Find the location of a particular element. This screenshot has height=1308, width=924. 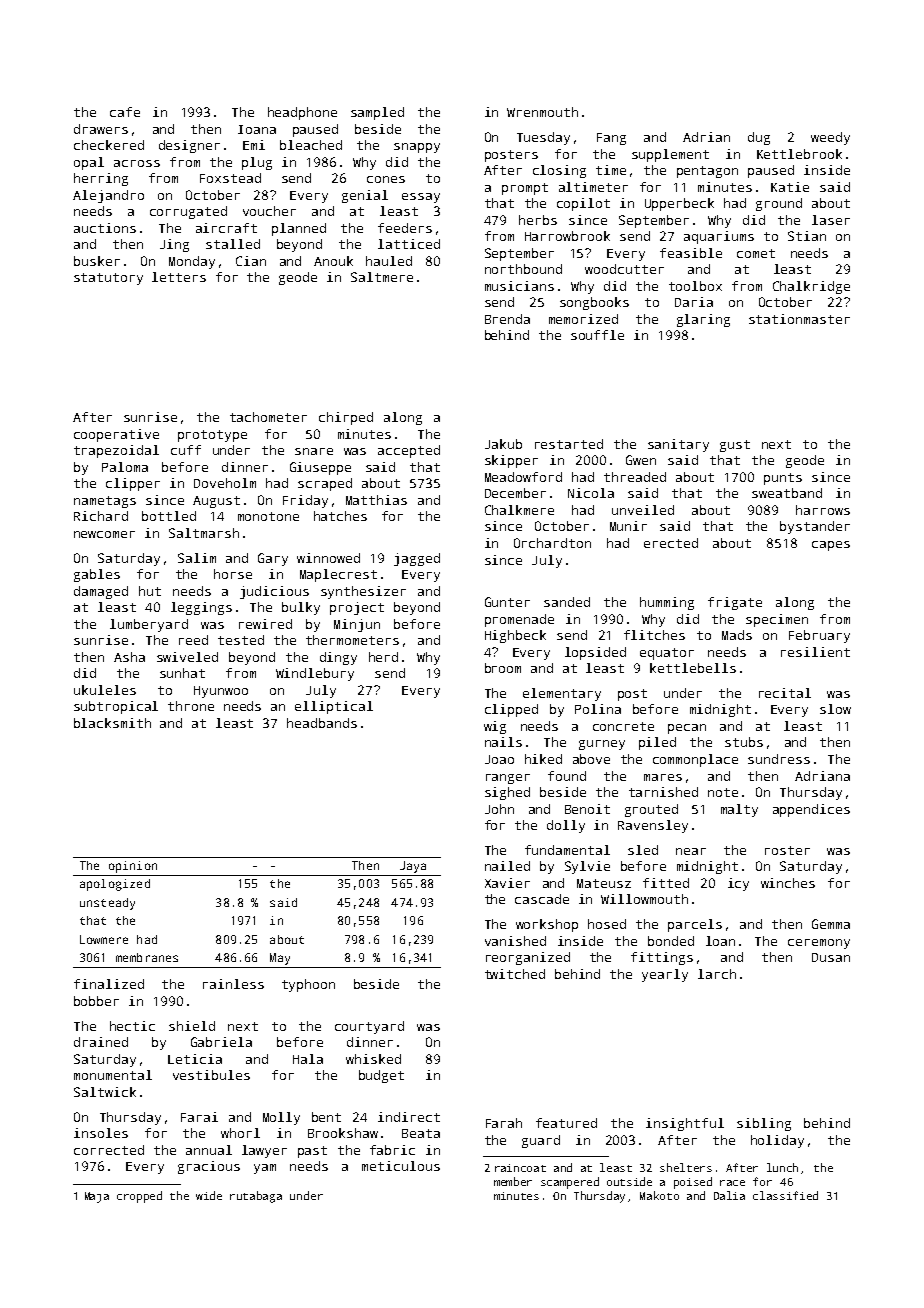

memorized is located at coordinates (583, 319).
